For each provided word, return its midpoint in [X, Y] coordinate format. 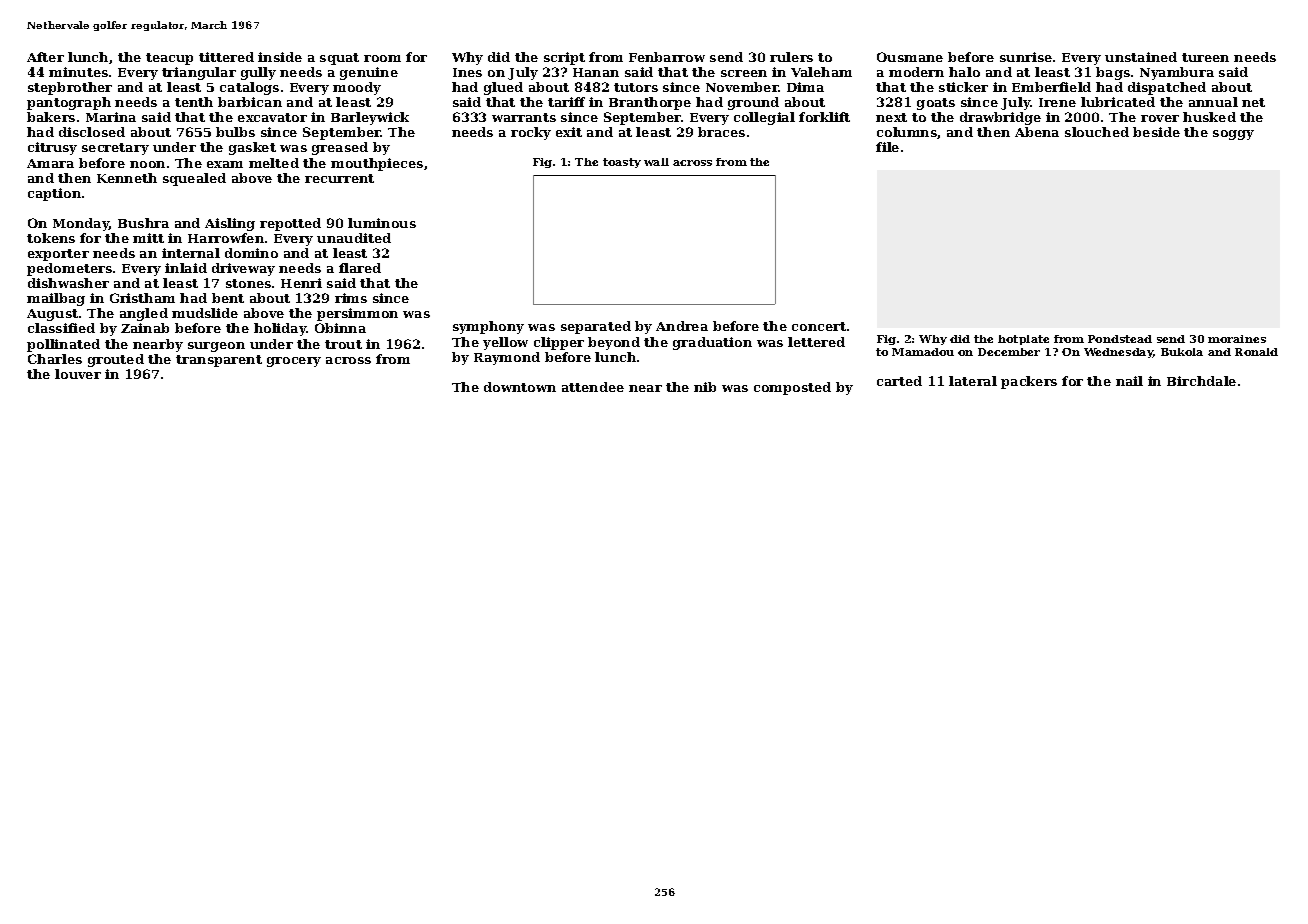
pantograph [69, 103]
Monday [81, 224]
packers [1029, 382]
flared [360, 268]
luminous [382, 223]
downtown [520, 387]
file [887, 147]
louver [78, 374]
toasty [622, 163]
